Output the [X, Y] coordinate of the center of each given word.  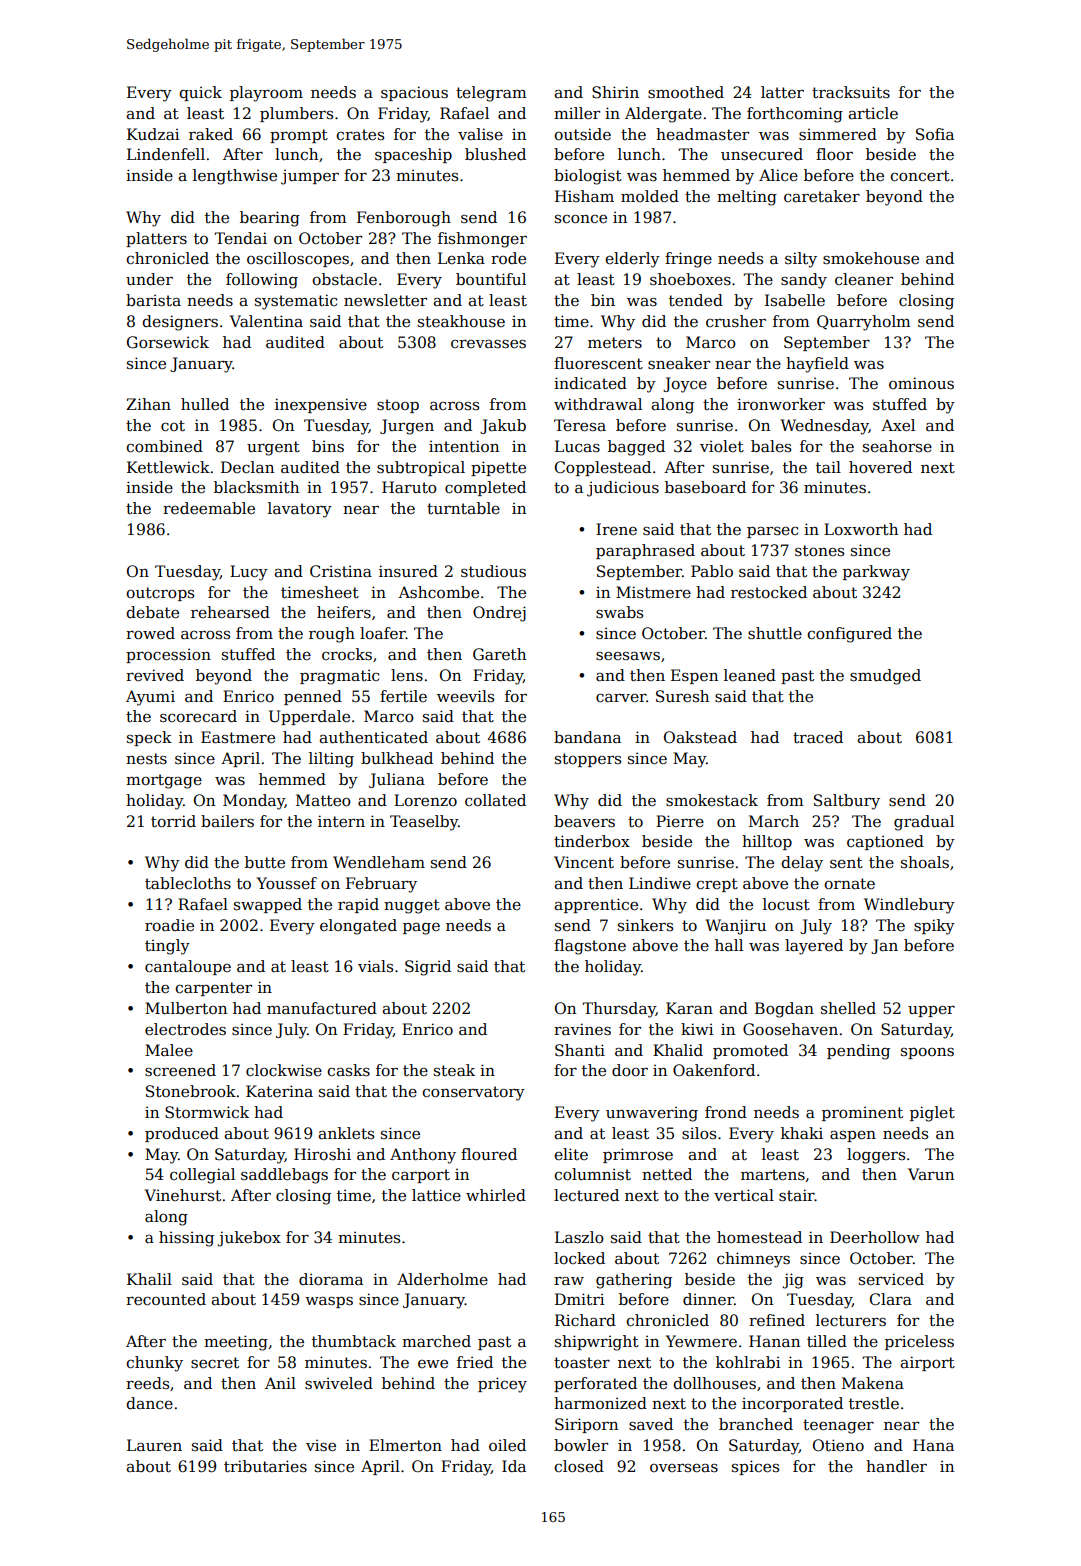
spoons [927, 1053]
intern [341, 821]
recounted [166, 1299]
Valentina [266, 321]
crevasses [488, 344]
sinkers [645, 925]
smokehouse [871, 258]
